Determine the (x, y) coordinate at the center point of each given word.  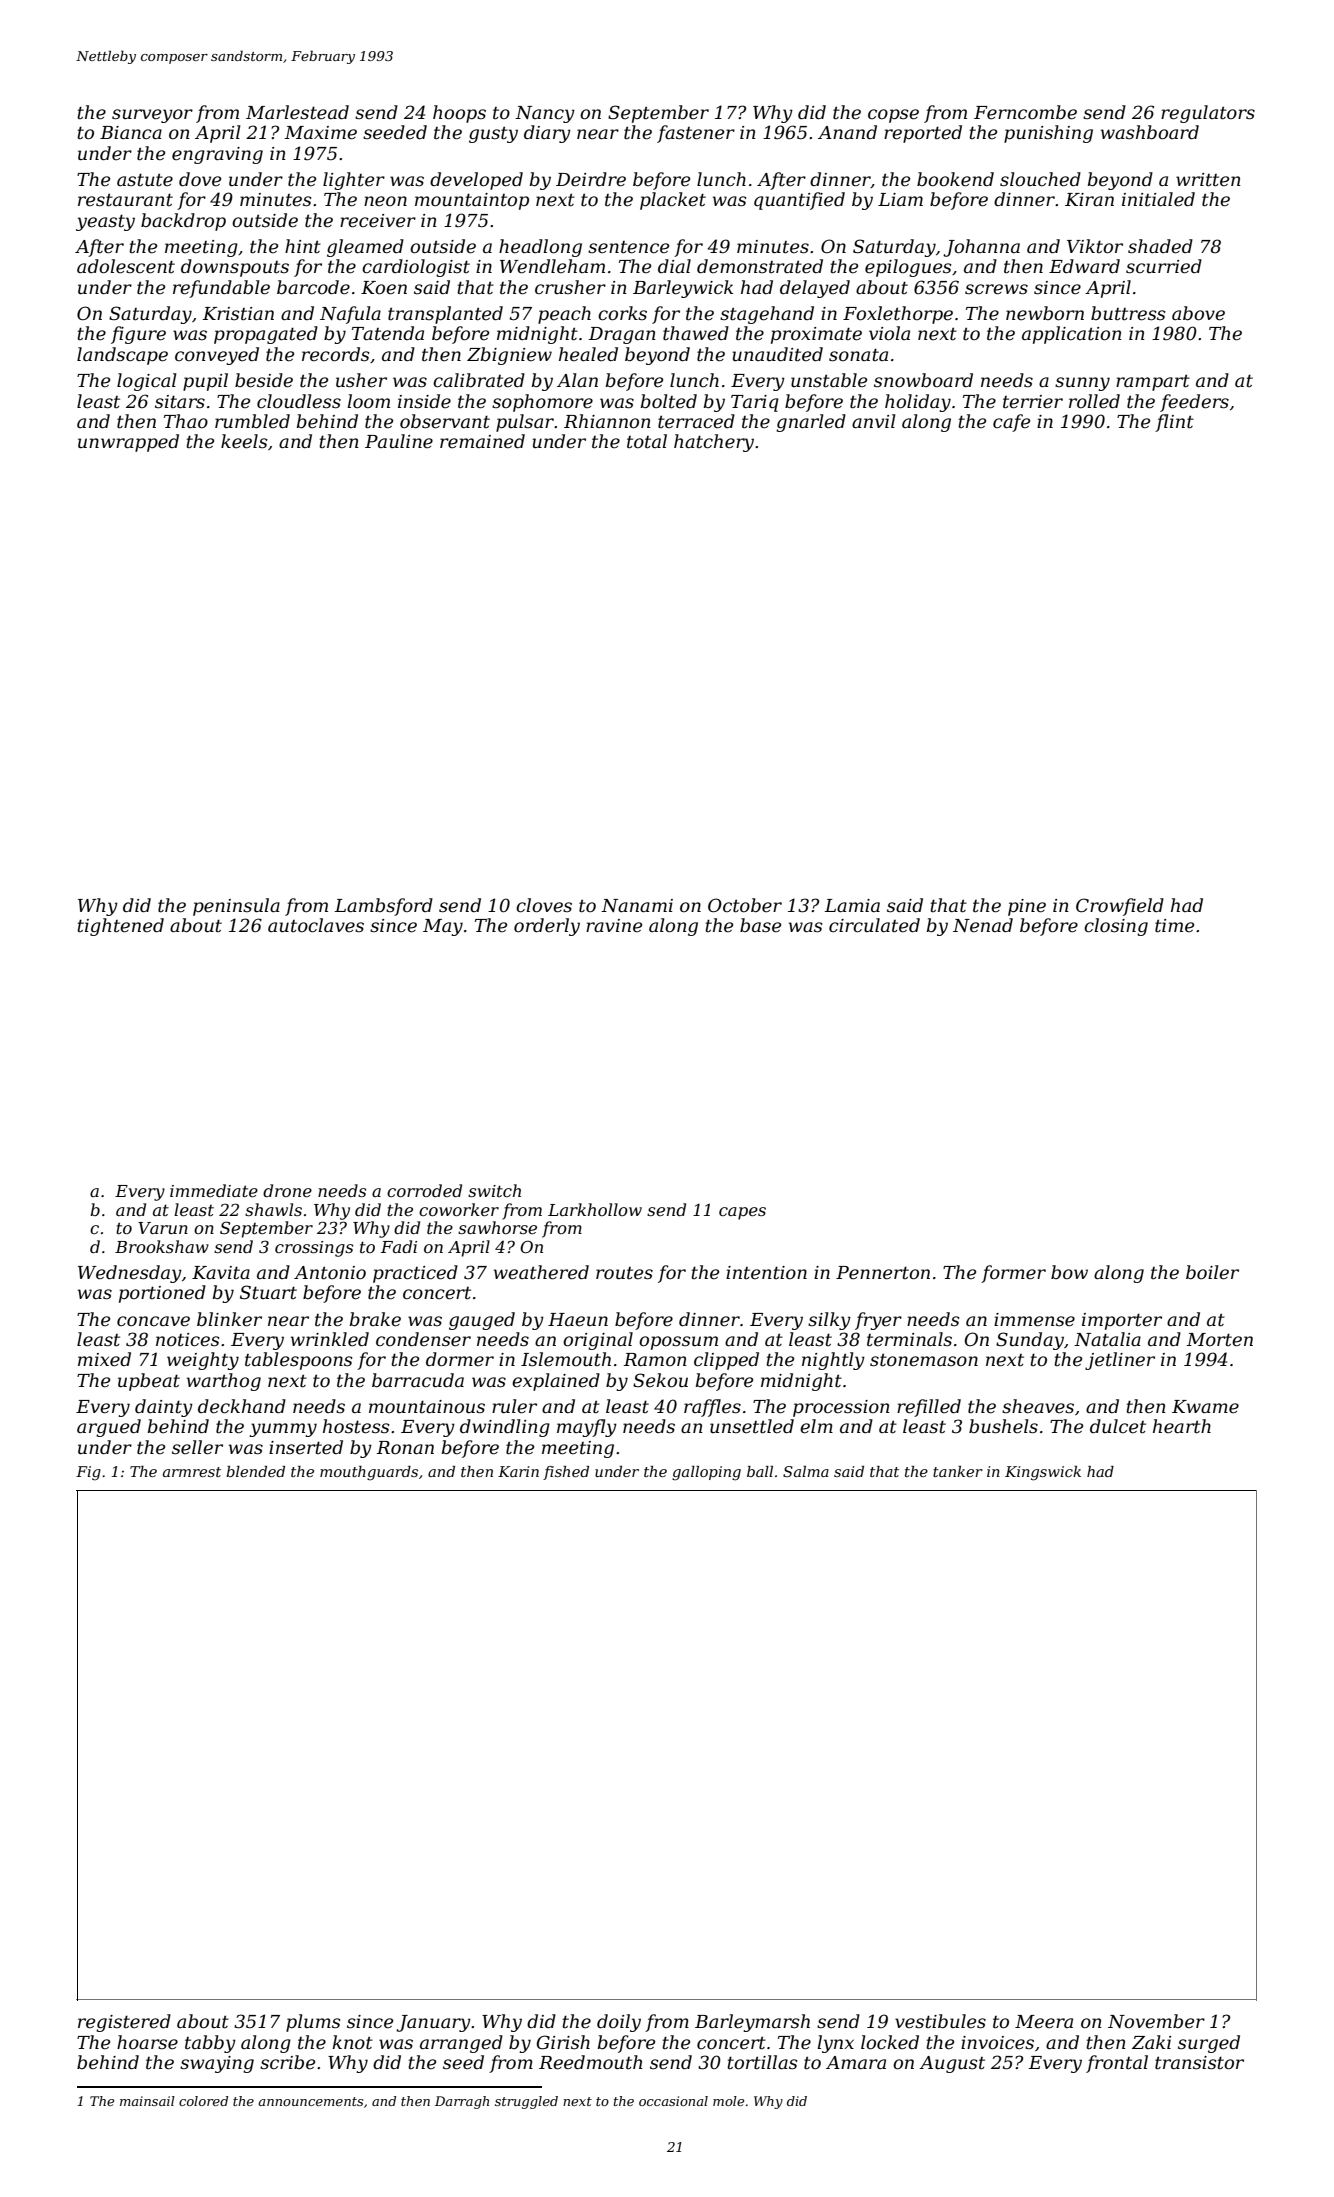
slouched (1040, 179)
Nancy (545, 114)
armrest (192, 1472)
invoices (997, 2043)
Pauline (399, 441)
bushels (1003, 1426)
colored (203, 2101)
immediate (214, 1190)
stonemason (924, 1360)
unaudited (777, 354)
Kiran (1089, 199)
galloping (706, 1473)
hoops (459, 114)
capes (742, 1213)
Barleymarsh (752, 2023)
